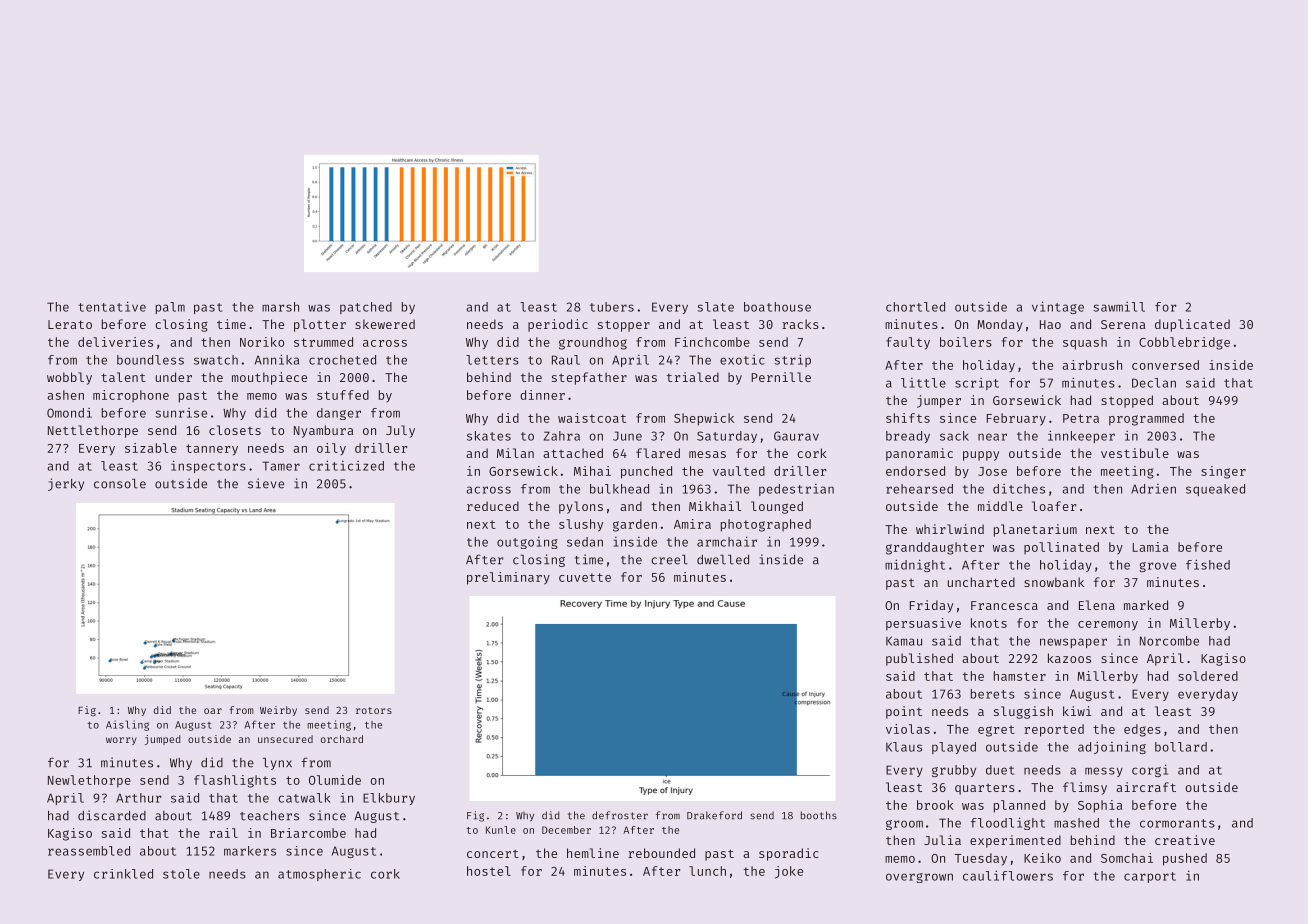 The image size is (1308, 924). Describe the element at coordinates (269, 378) in the screenshot. I see `mouthpiece` at that location.
